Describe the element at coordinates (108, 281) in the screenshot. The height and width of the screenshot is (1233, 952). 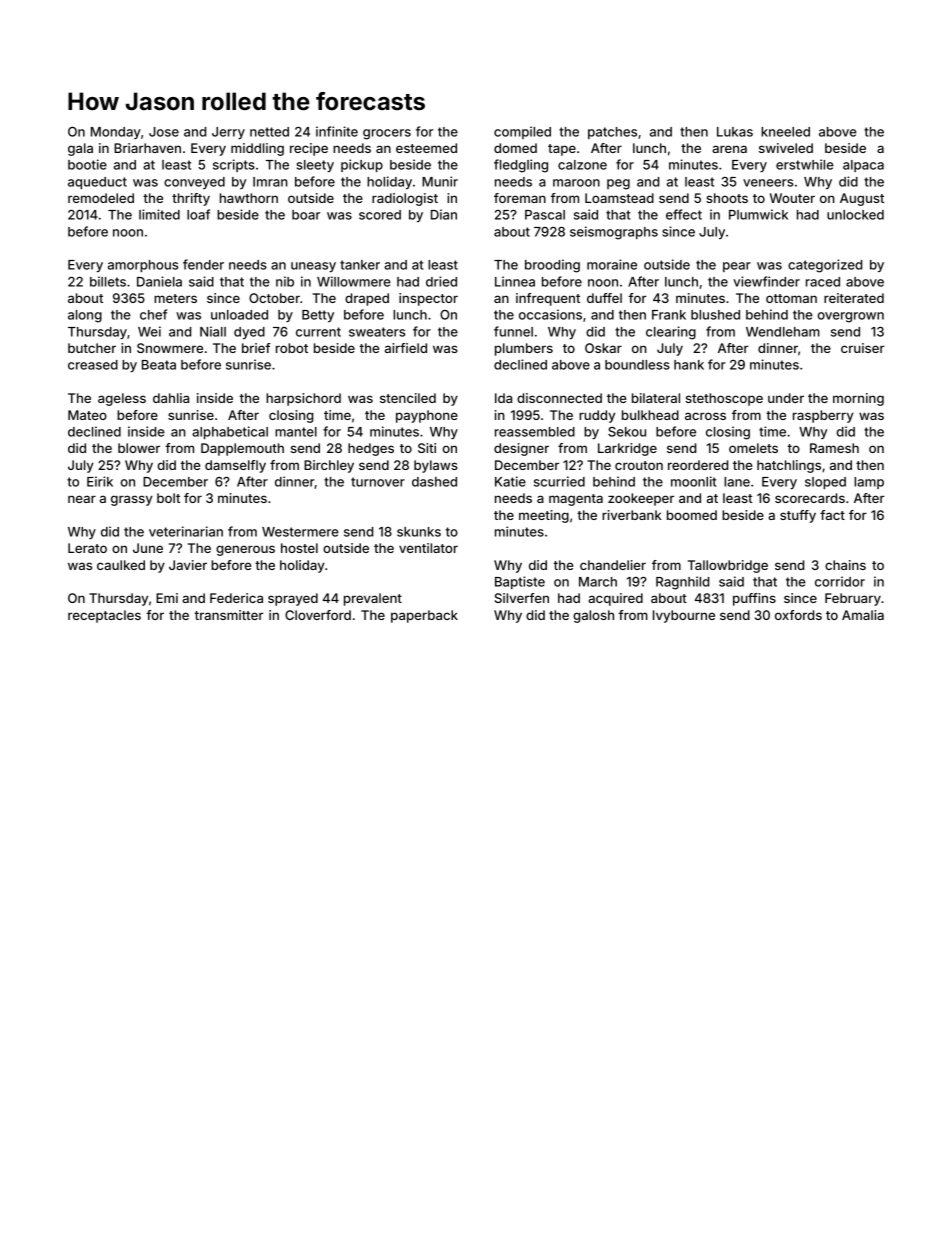
I see `billets` at that location.
